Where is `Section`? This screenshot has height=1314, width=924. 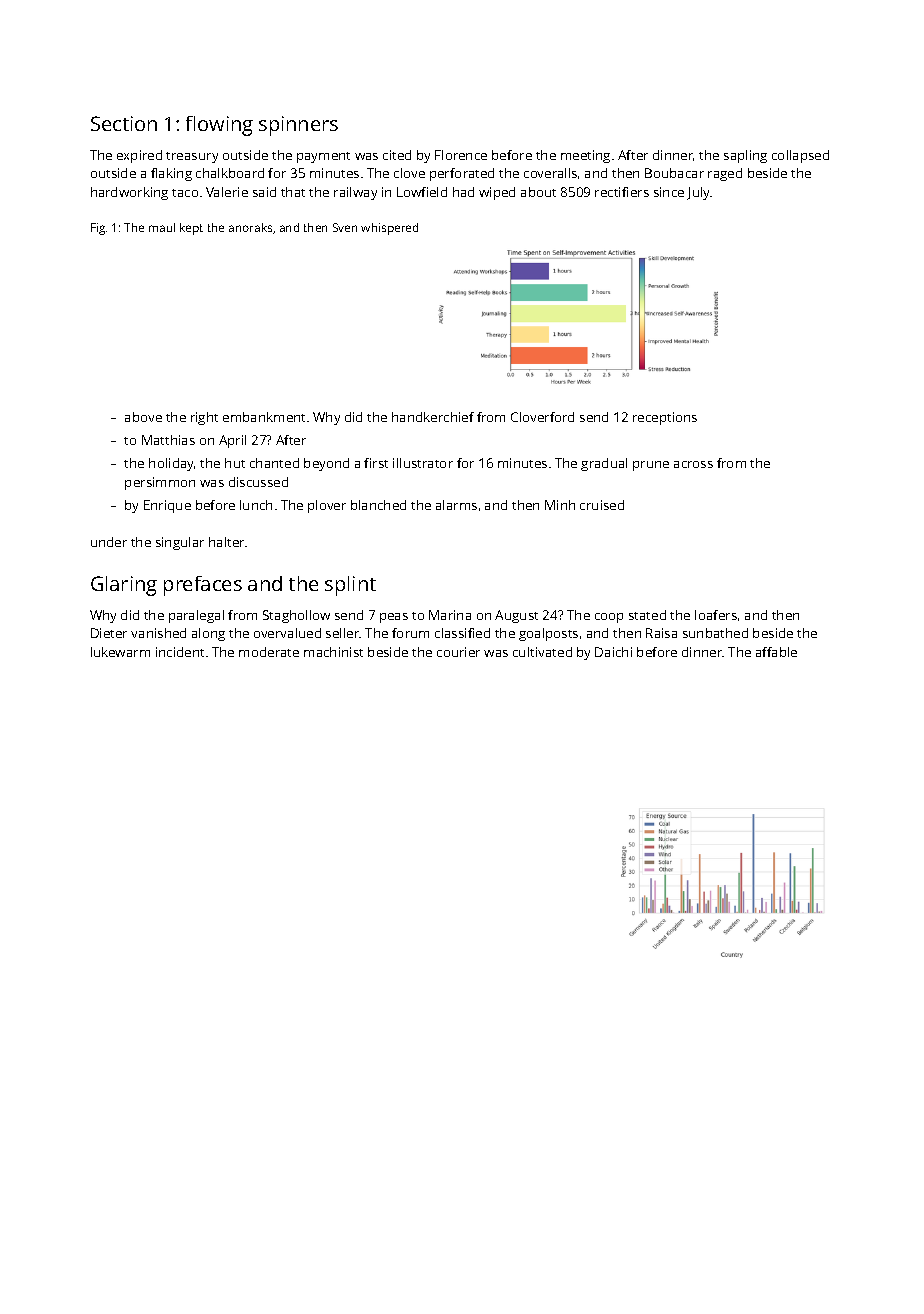 Section is located at coordinates (124, 123).
